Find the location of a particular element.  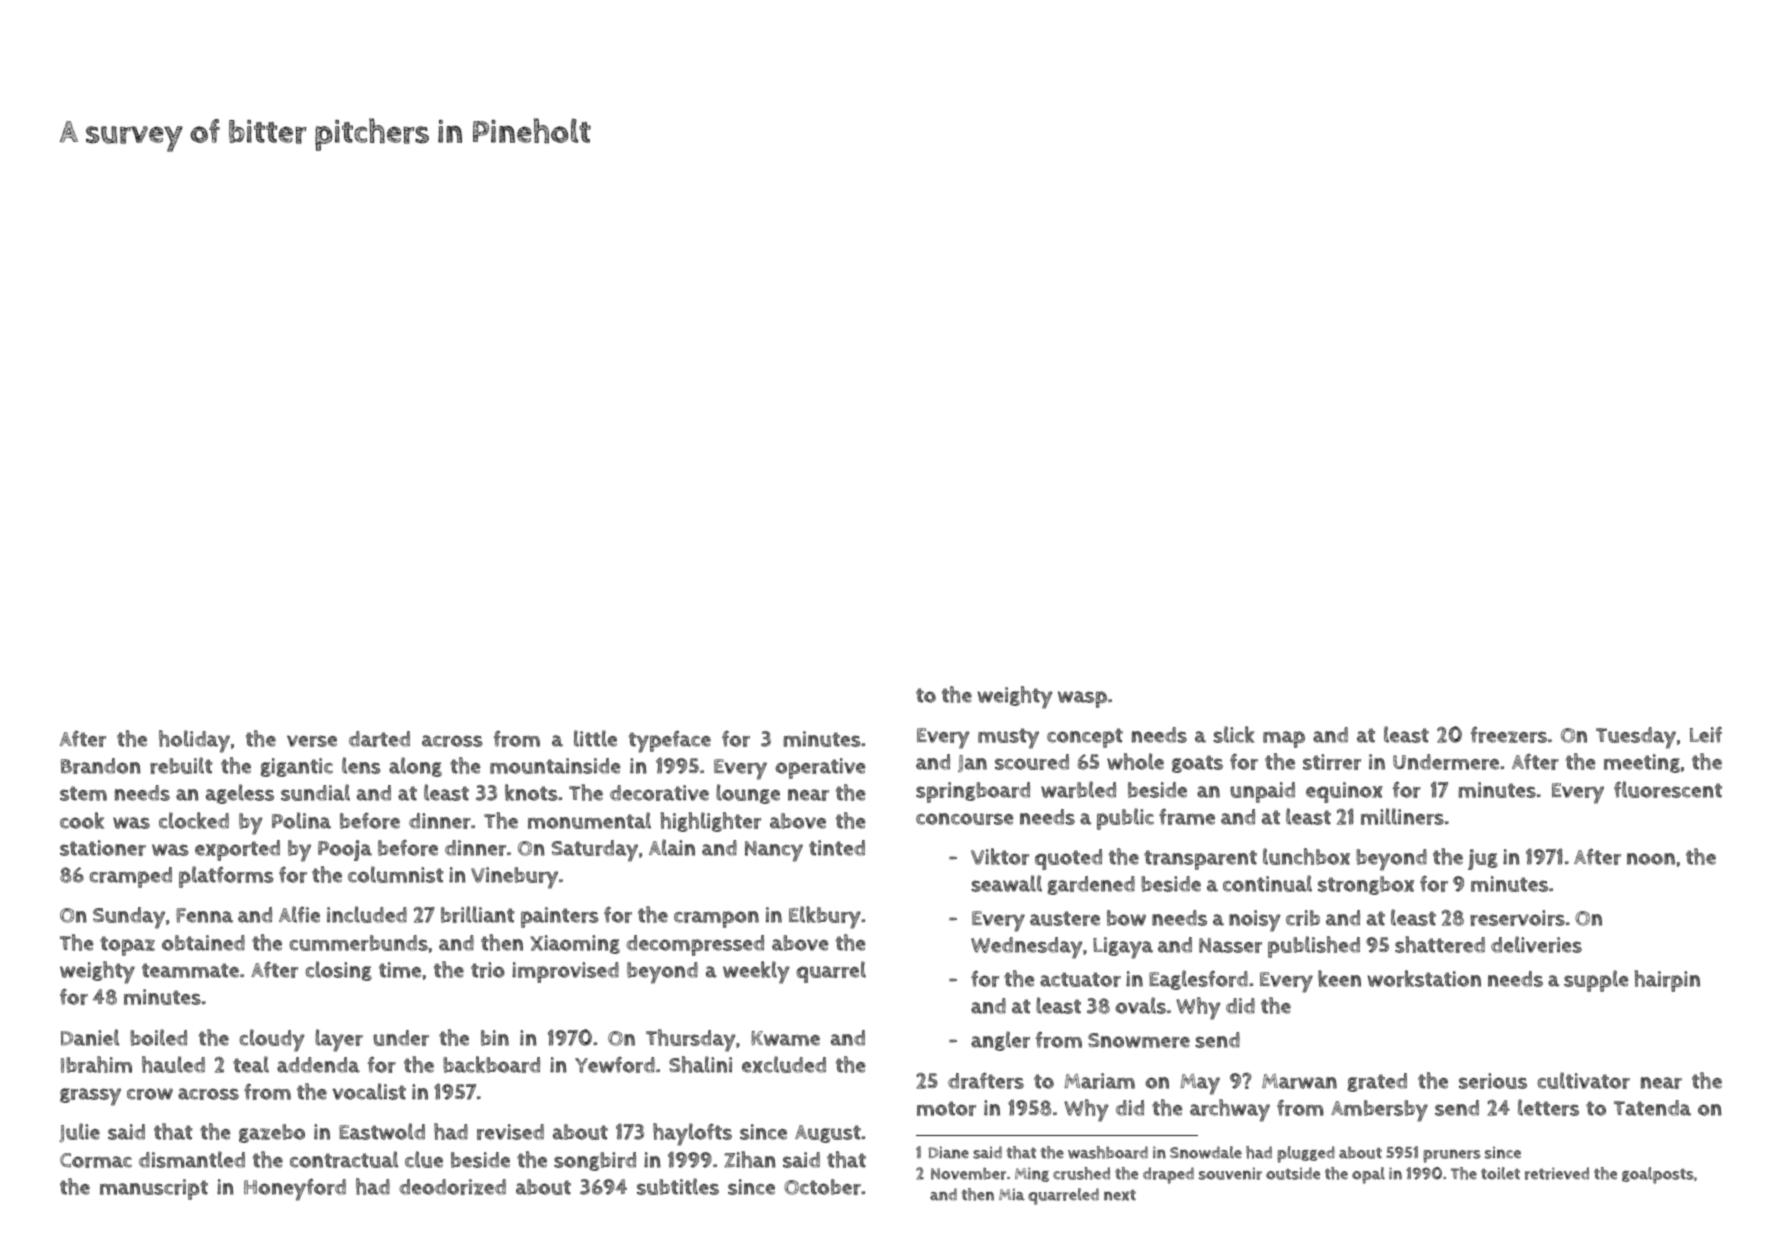

Alfie is located at coordinates (299, 914).
